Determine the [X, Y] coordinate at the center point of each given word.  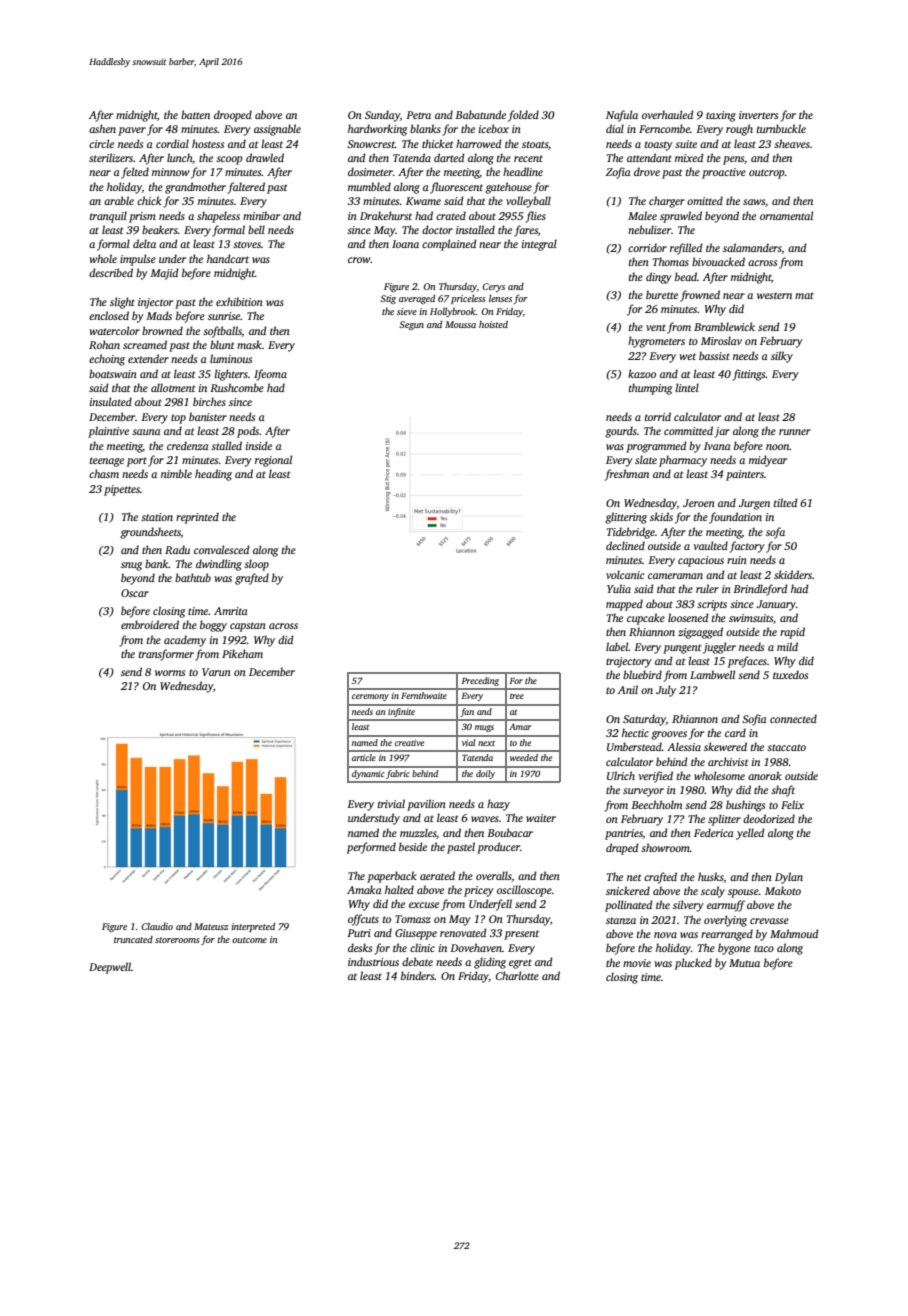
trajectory [629, 662]
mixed [689, 157]
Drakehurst [386, 215]
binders [418, 975]
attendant [649, 157]
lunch [179, 157]
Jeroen [699, 503]
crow [359, 260]
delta [144, 243]
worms [170, 673]
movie [637, 963]
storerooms [177, 940]
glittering [626, 518]
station [157, 517]
